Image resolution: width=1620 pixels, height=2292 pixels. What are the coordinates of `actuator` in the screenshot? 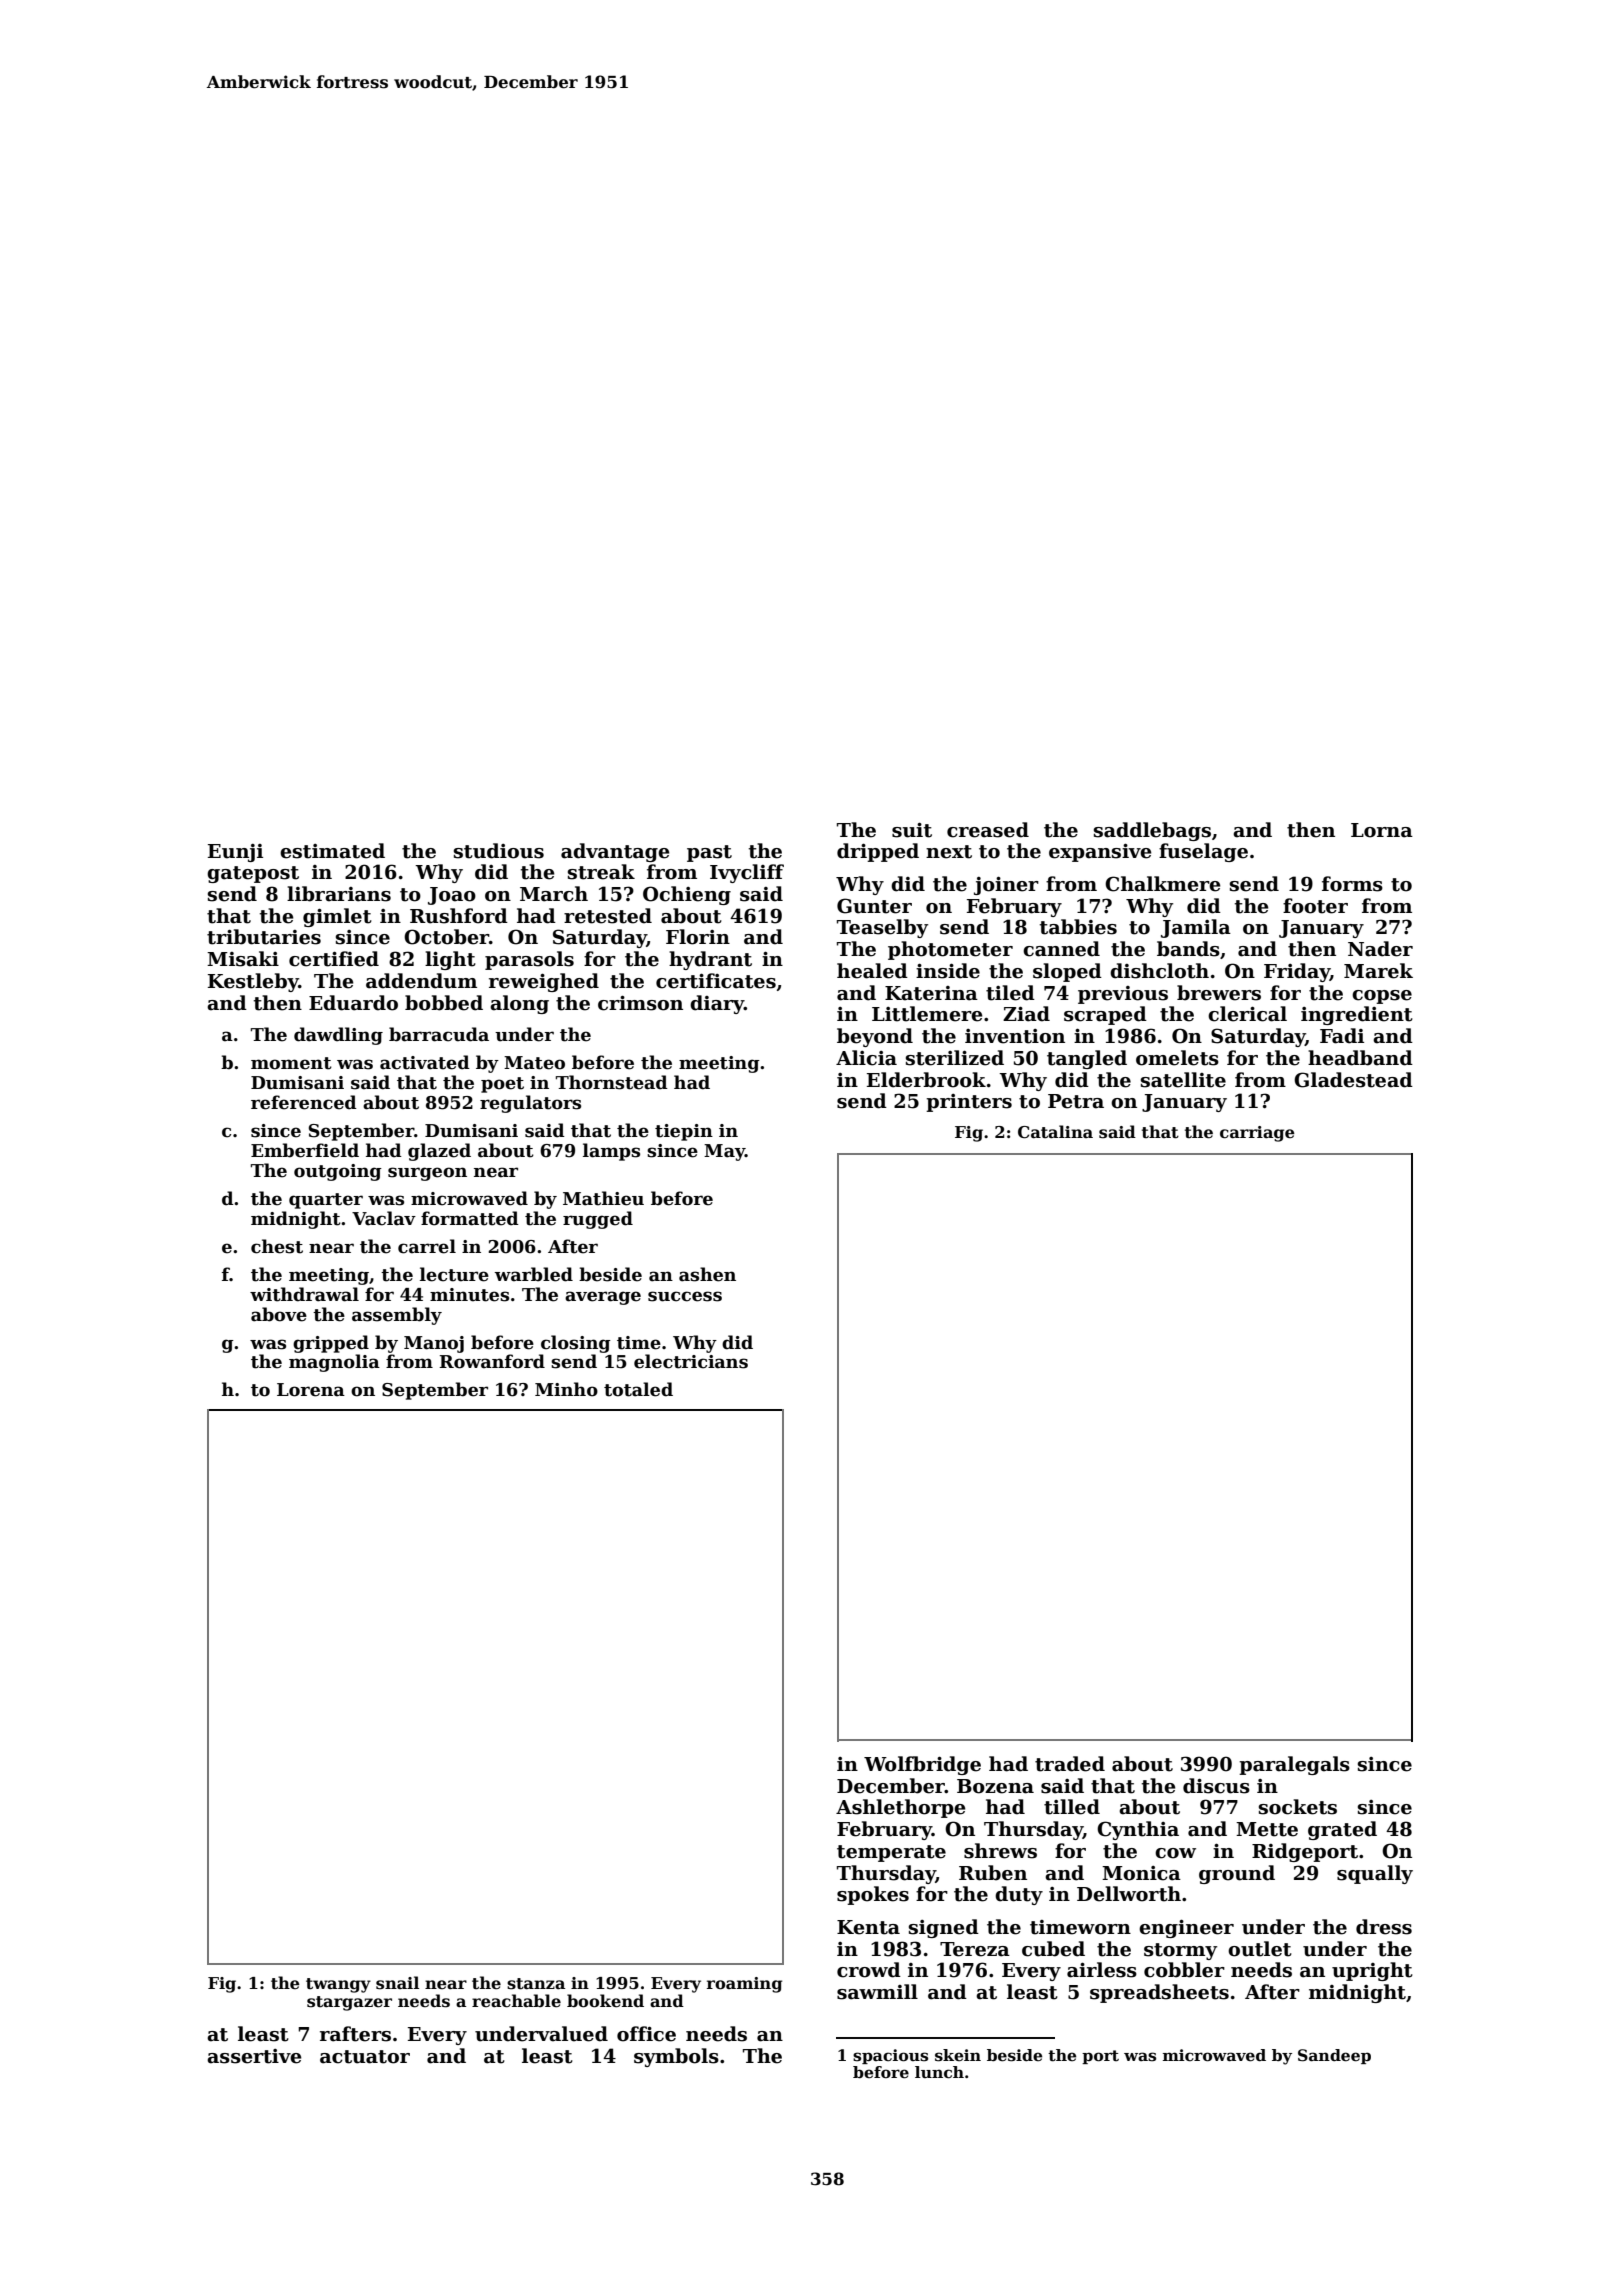 It's located at (365, 2057).
